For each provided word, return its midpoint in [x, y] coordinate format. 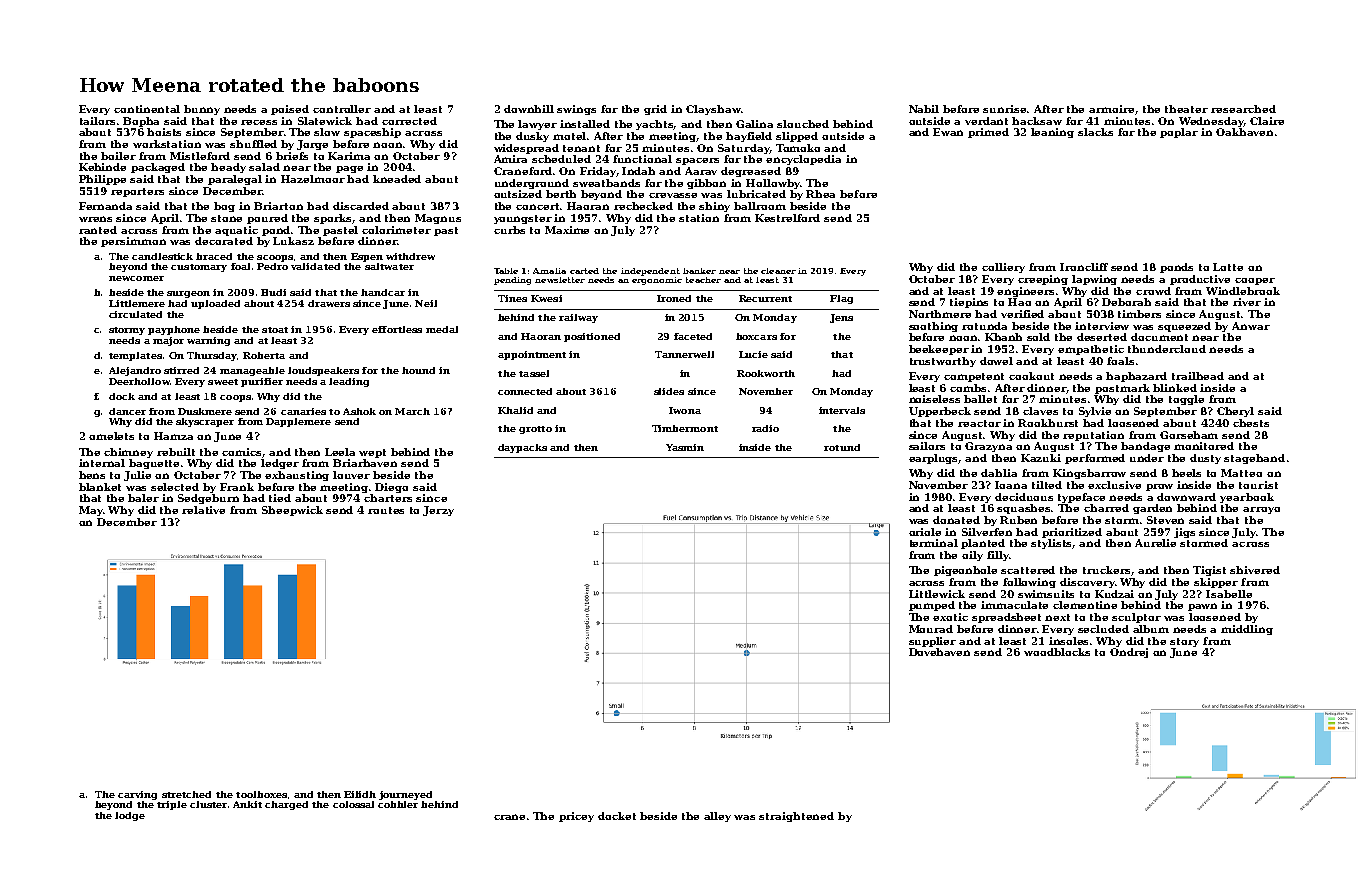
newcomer [136, 278]
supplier [932, 642]
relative [203, 510]
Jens [841, 318]
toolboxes [261, 794]
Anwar [1251, 326]
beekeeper [939, 350]
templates [135, 356]
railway [578, 318]
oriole [925, 532]
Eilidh [360, 794]
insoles [1068, 641]
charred [1106, 508]
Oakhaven [1244, 132]
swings [576, 110]
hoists [164, 132]
